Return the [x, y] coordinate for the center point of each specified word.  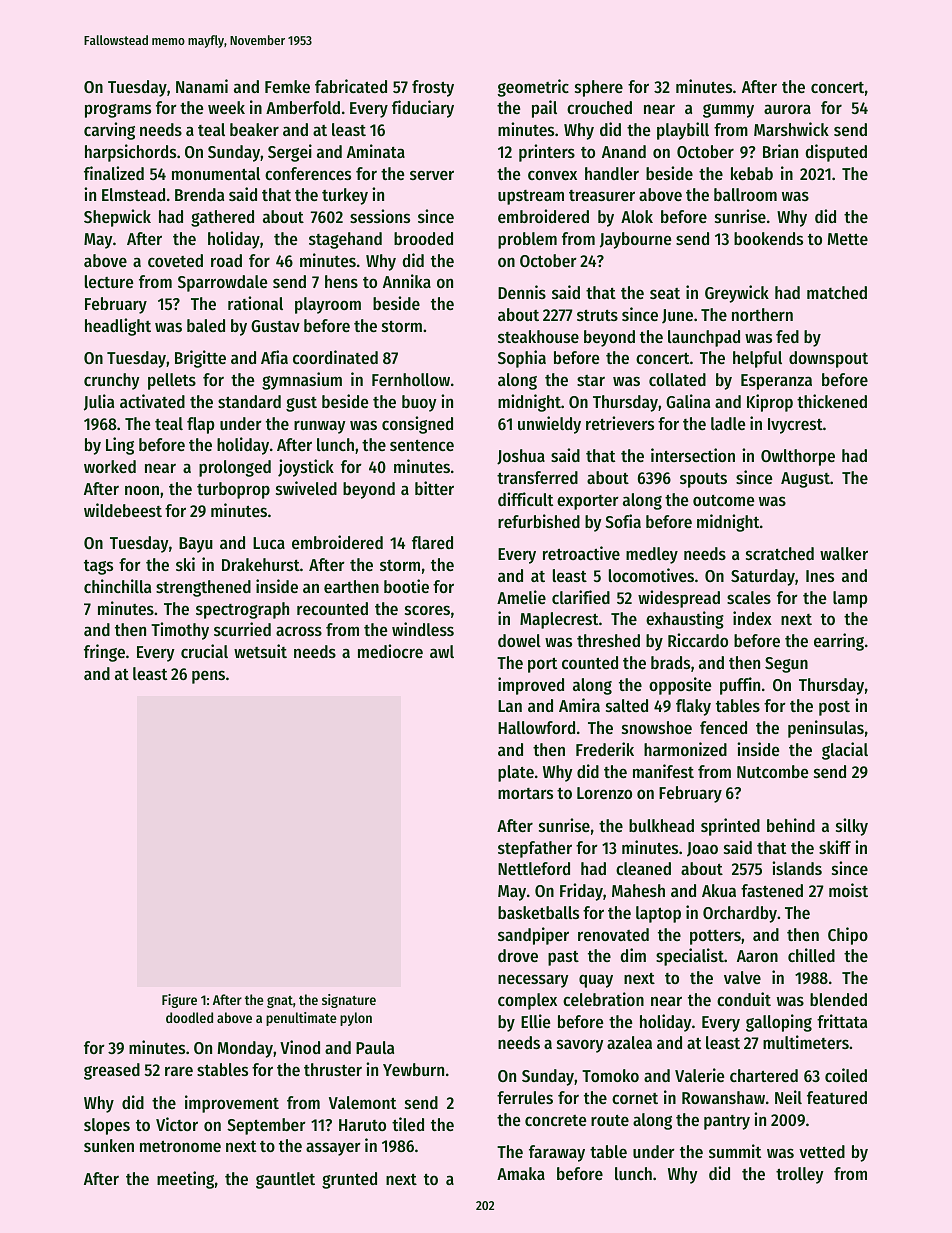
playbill [683, 131]
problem [527, 240]
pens [208, 677]
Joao [702, 849]
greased [112, 1071]
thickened [832, 401]
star [591, 380]
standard [249, 401]
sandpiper [533, 936]
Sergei [290, 153]
